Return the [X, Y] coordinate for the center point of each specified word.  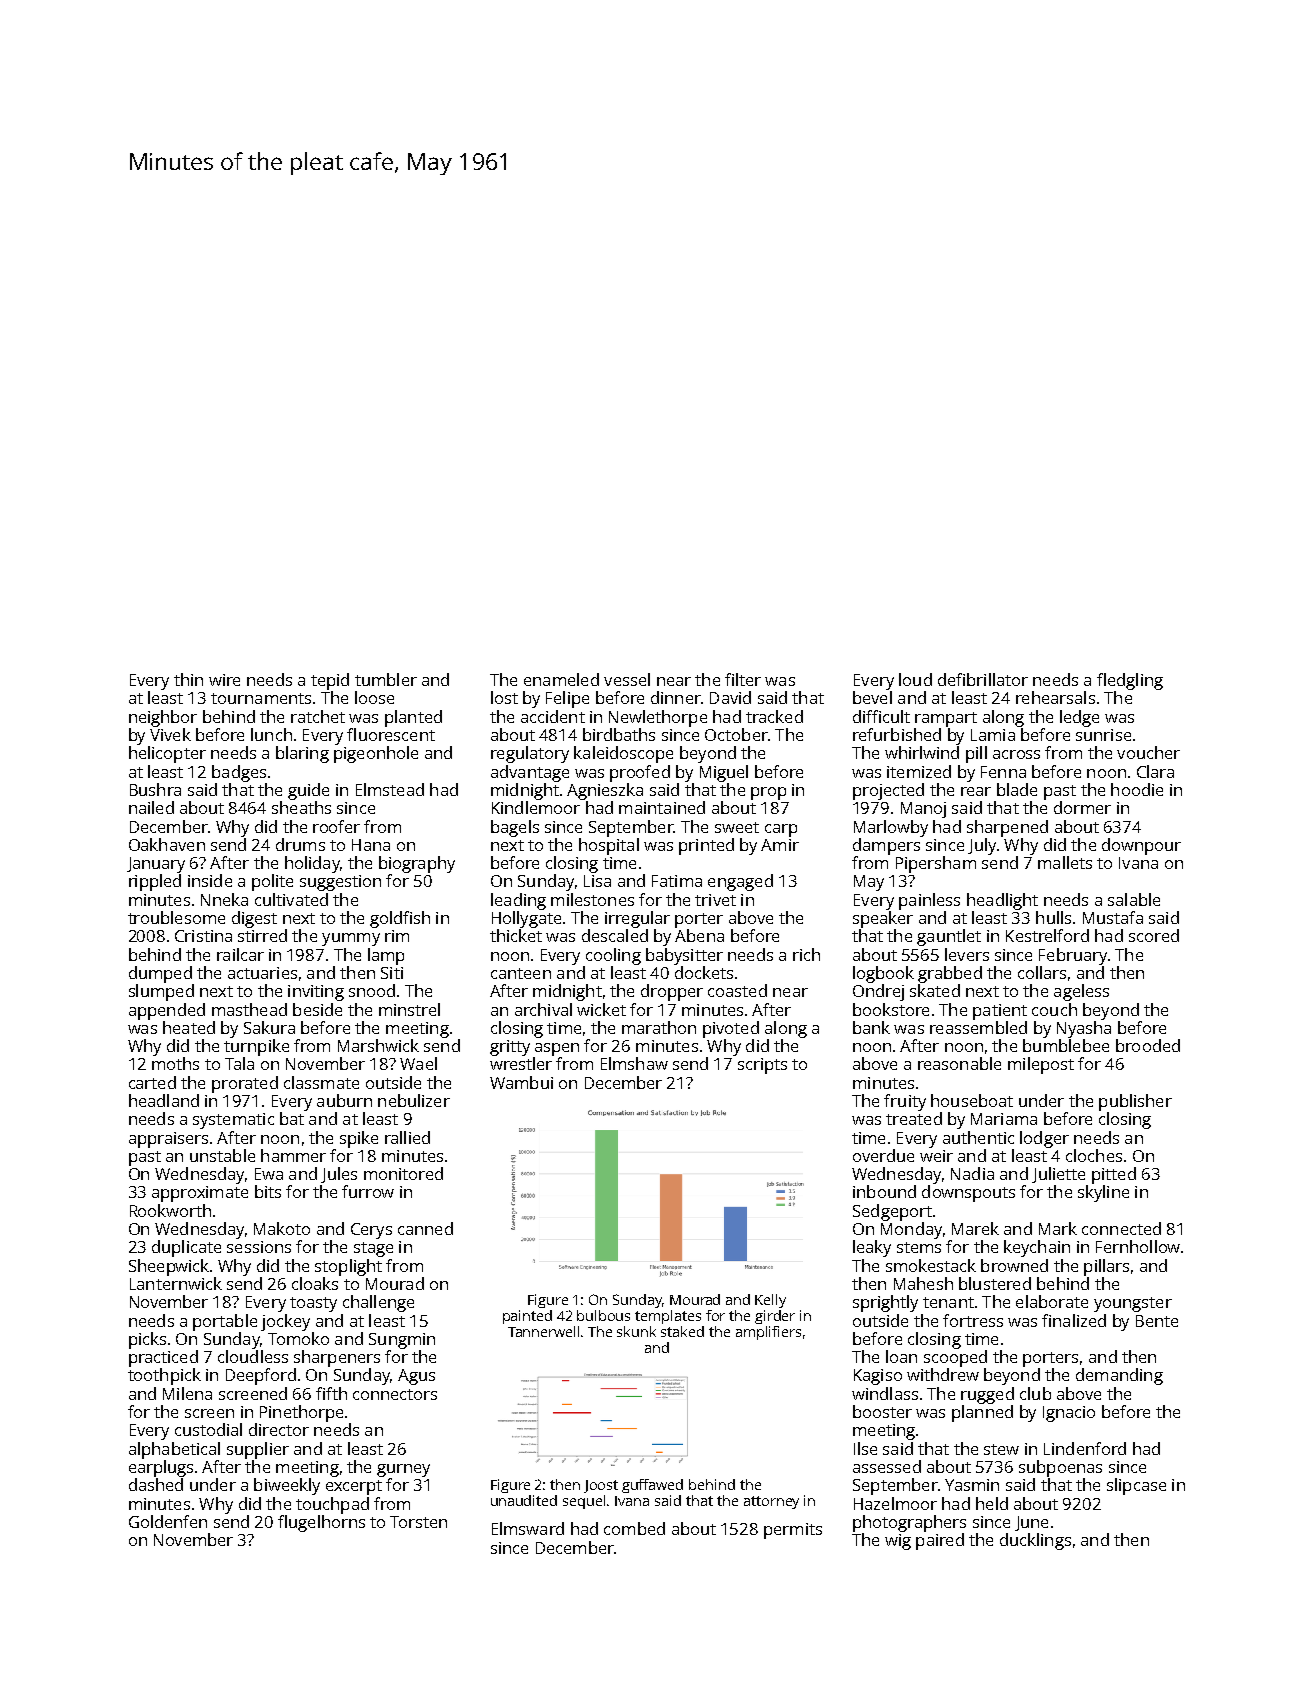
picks [147, 1340]
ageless [1081, 992]
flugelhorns [321, 1523]
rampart [946, 719]
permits [793, 1531]
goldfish [400, 919]
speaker [883, 919]
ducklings [1035, 1541]
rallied [407, 1137]
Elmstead [390, 789]
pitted [1114, 1175]
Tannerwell [543, 1331]
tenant [948, 1302]
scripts [762, 1066]
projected [888, 791]
